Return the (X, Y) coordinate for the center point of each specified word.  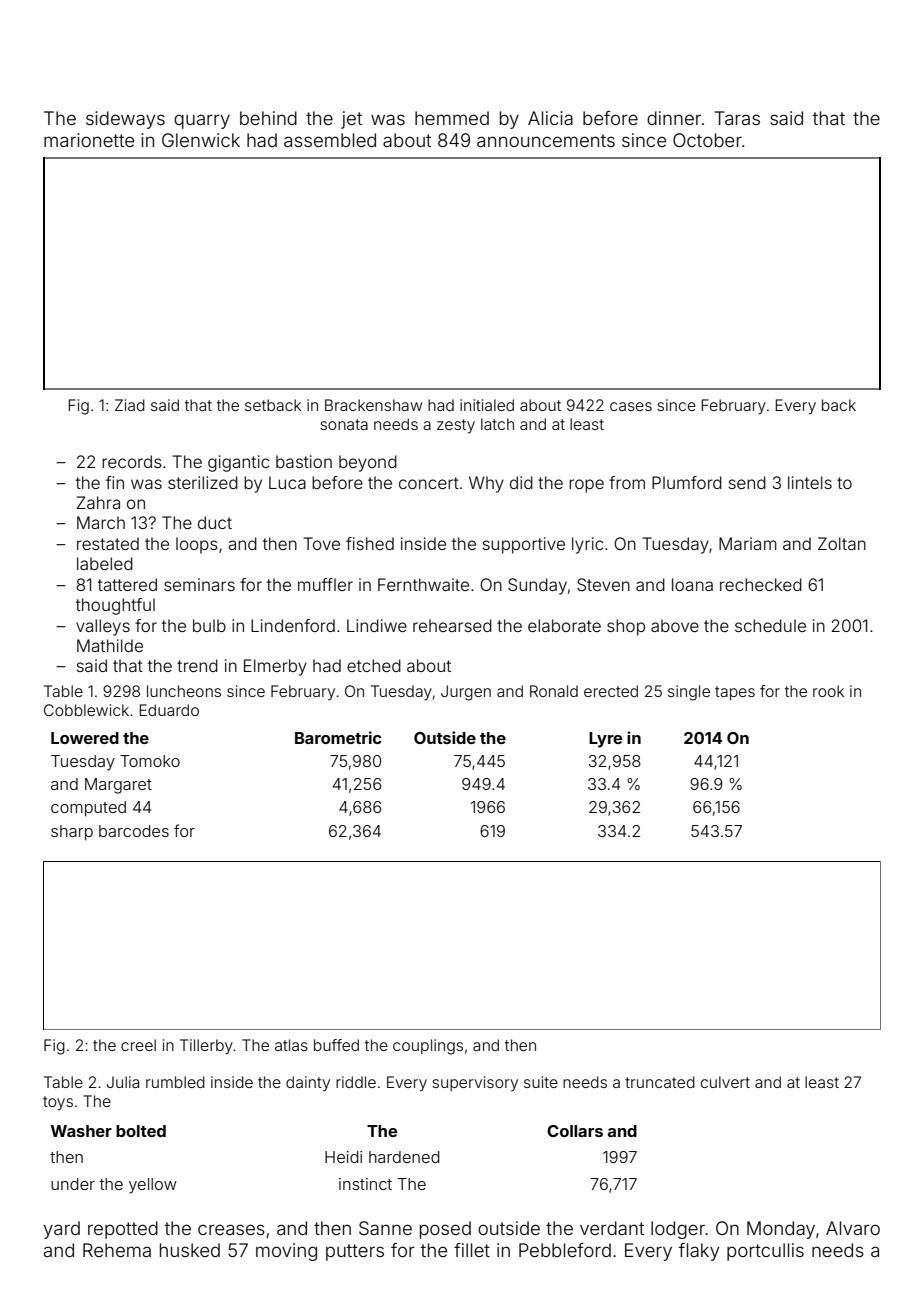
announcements (546, 140)
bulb (209, 625)
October (707, 140)
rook (828, 691)
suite (541, 1082)
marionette (89, 140)
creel (138, 1045)
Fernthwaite (423, 584)
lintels (810, 482)
